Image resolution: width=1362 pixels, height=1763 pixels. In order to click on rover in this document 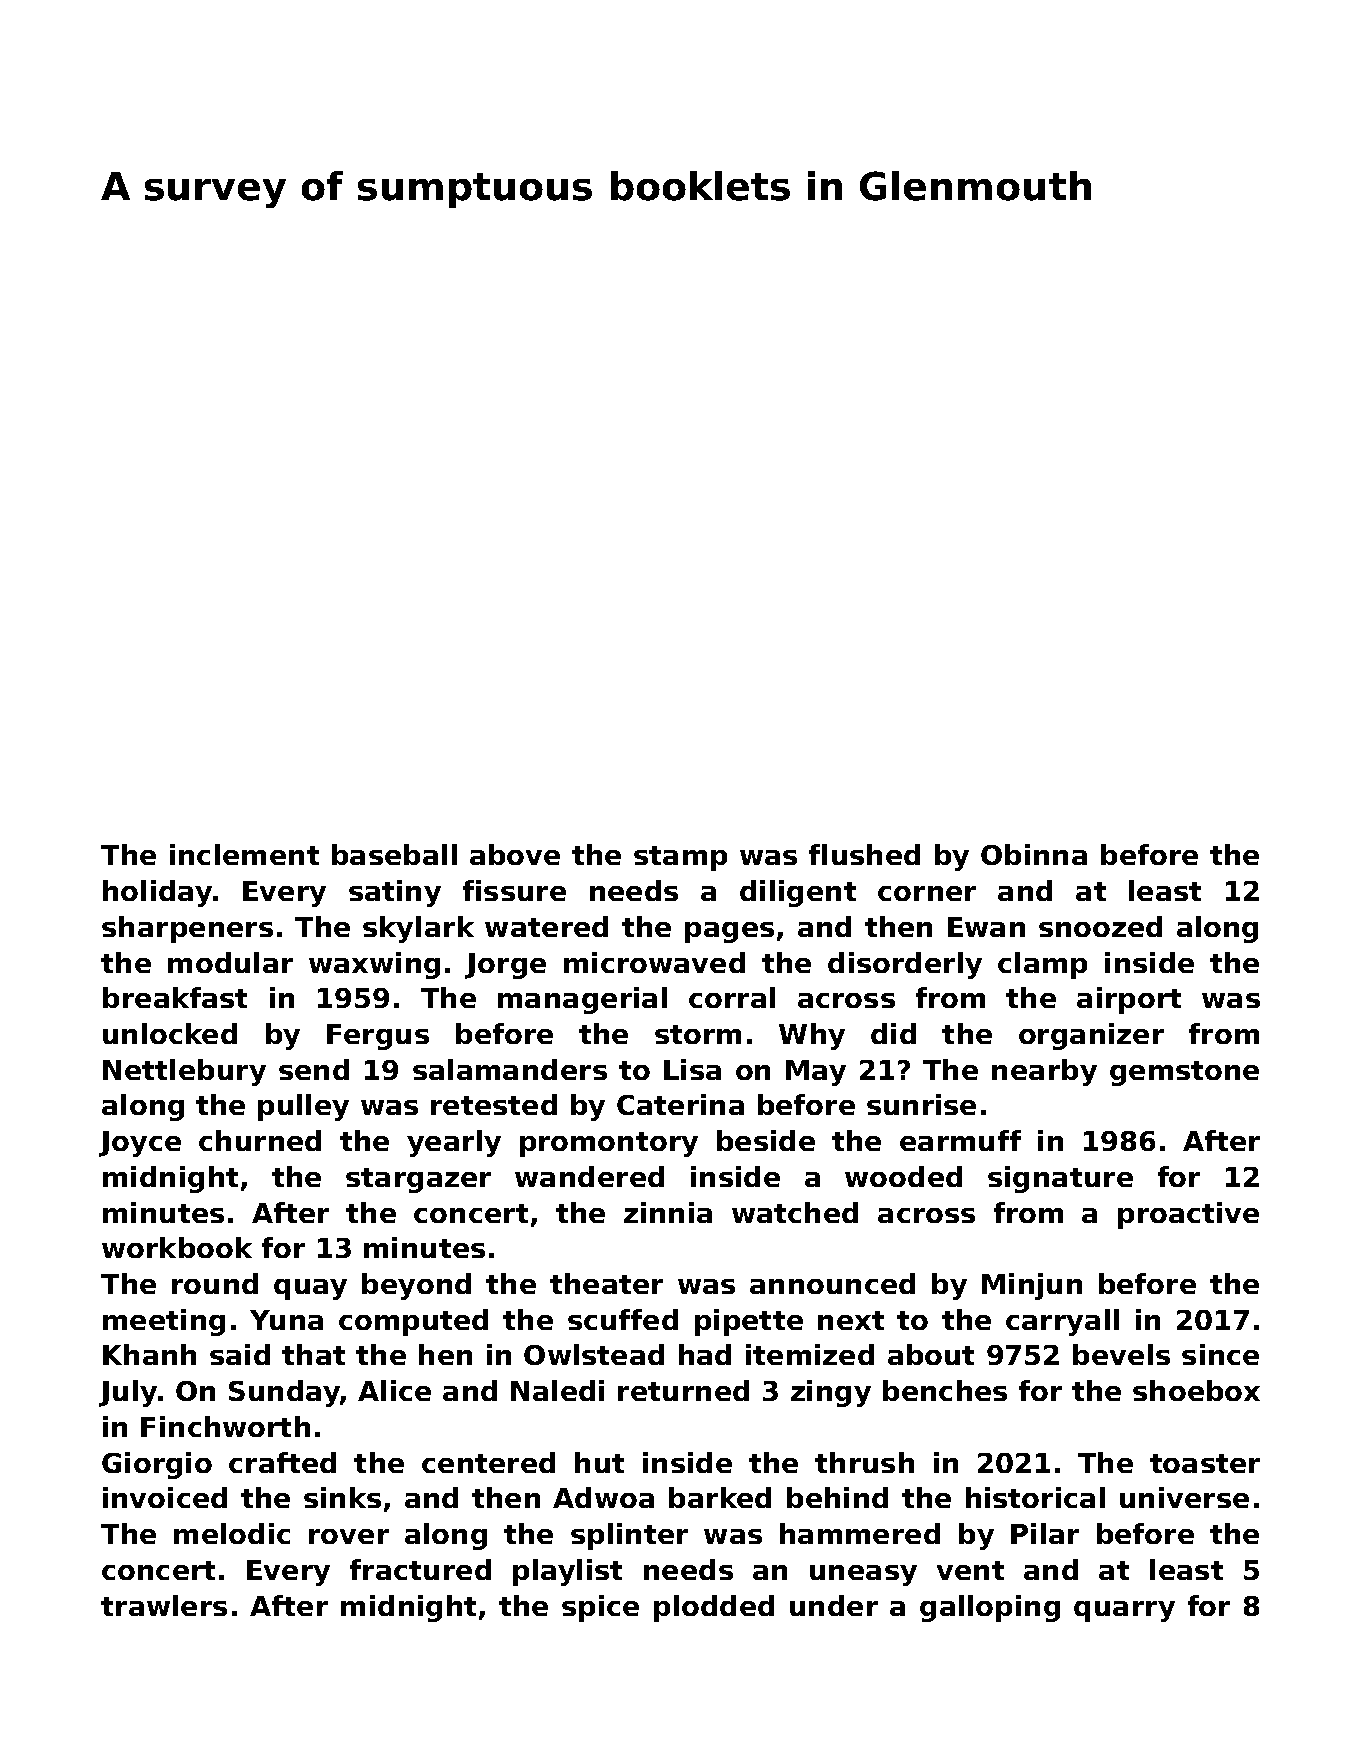, I will do `click(349, 1536)`.
